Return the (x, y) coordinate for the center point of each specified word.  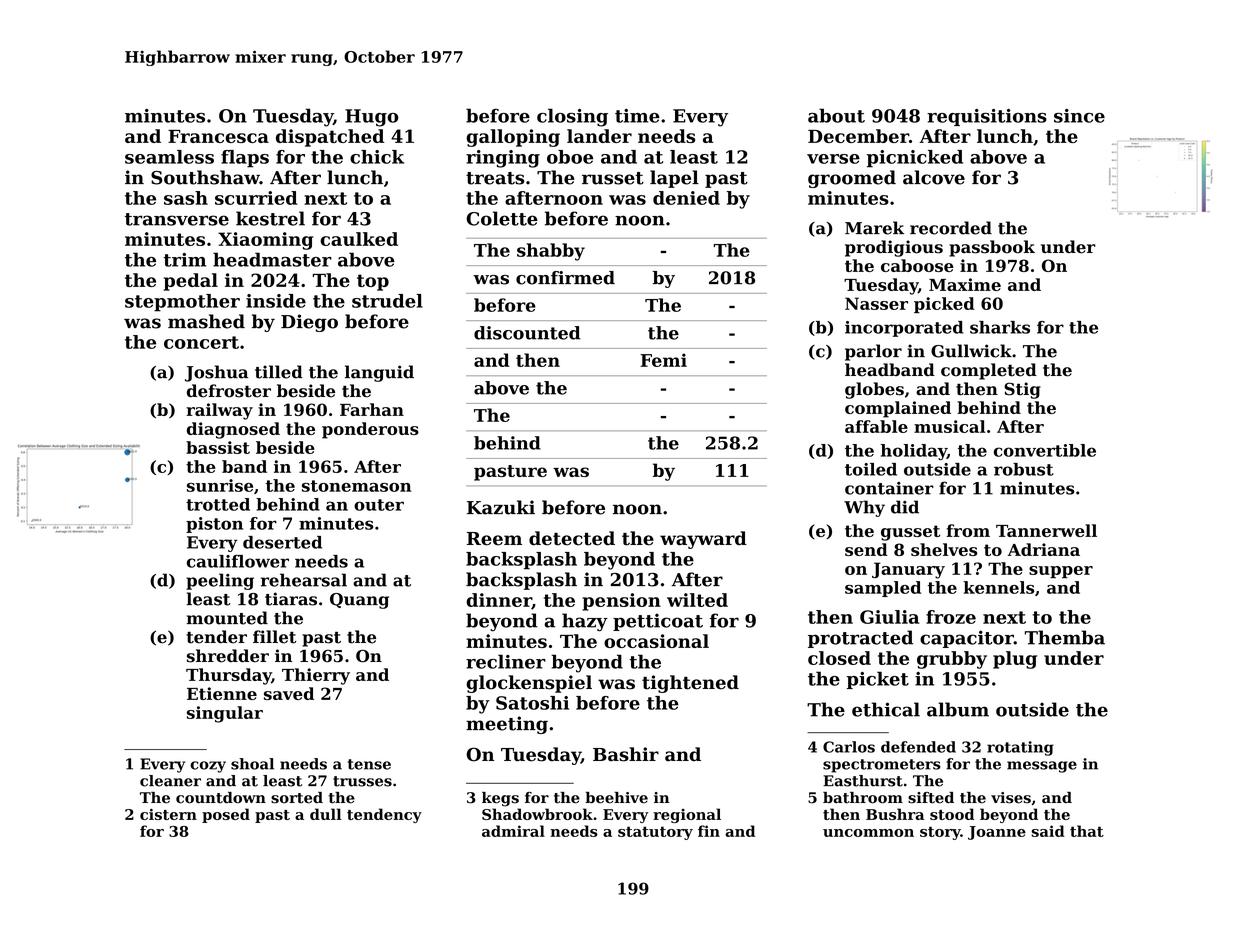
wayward (703, 540)
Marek (874, 228)
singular (225, 714)
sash (186, 198)
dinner (499, 601)
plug (1015, 660)
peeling (220, 581)
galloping (513, 138)
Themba (1065, 637)
